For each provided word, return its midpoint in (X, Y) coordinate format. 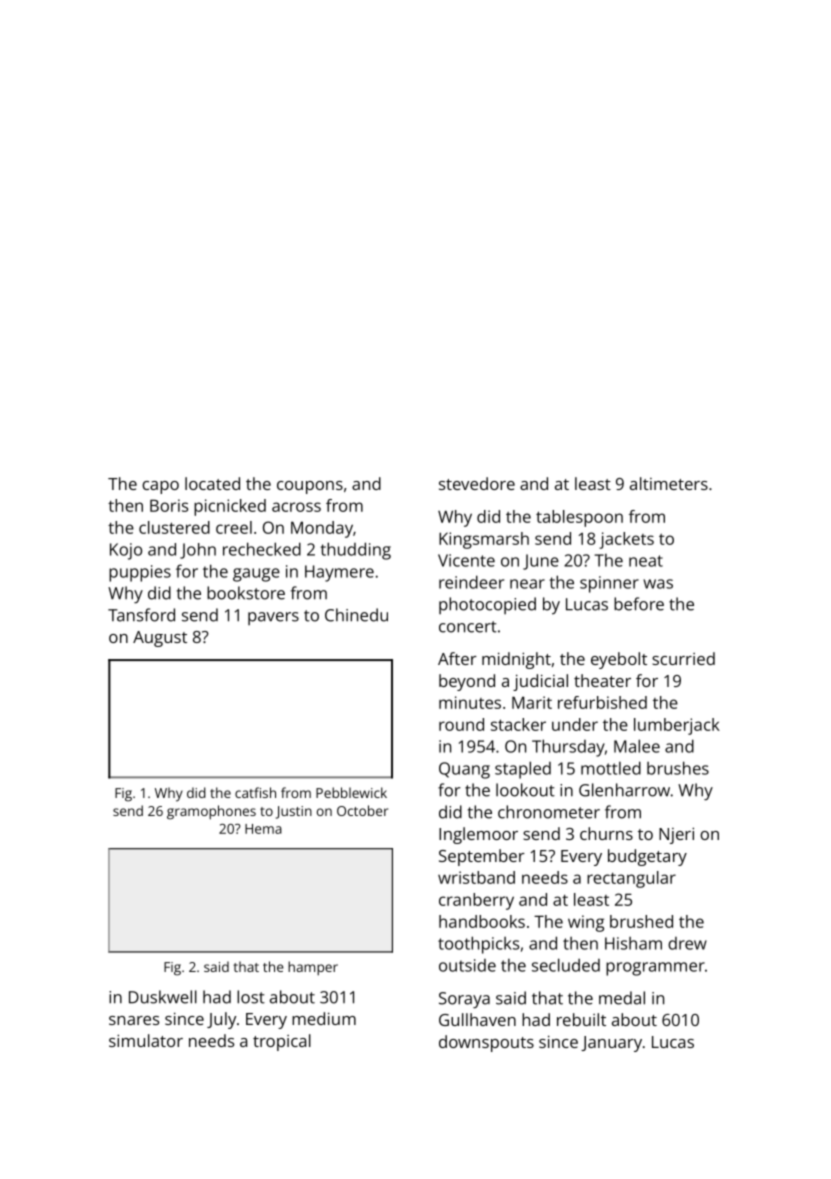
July (221, 1020)
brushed (641, 921)
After (457, 658)
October (362, 810)
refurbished (602, 702)
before (639, 604)
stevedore (477, 483)
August (160, 639)
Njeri (676, 835)
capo (160, 487)
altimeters (669, 483)
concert (468, 627)
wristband (476, 877)
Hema (263, 829)
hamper (313, 968)
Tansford (141, 615)
